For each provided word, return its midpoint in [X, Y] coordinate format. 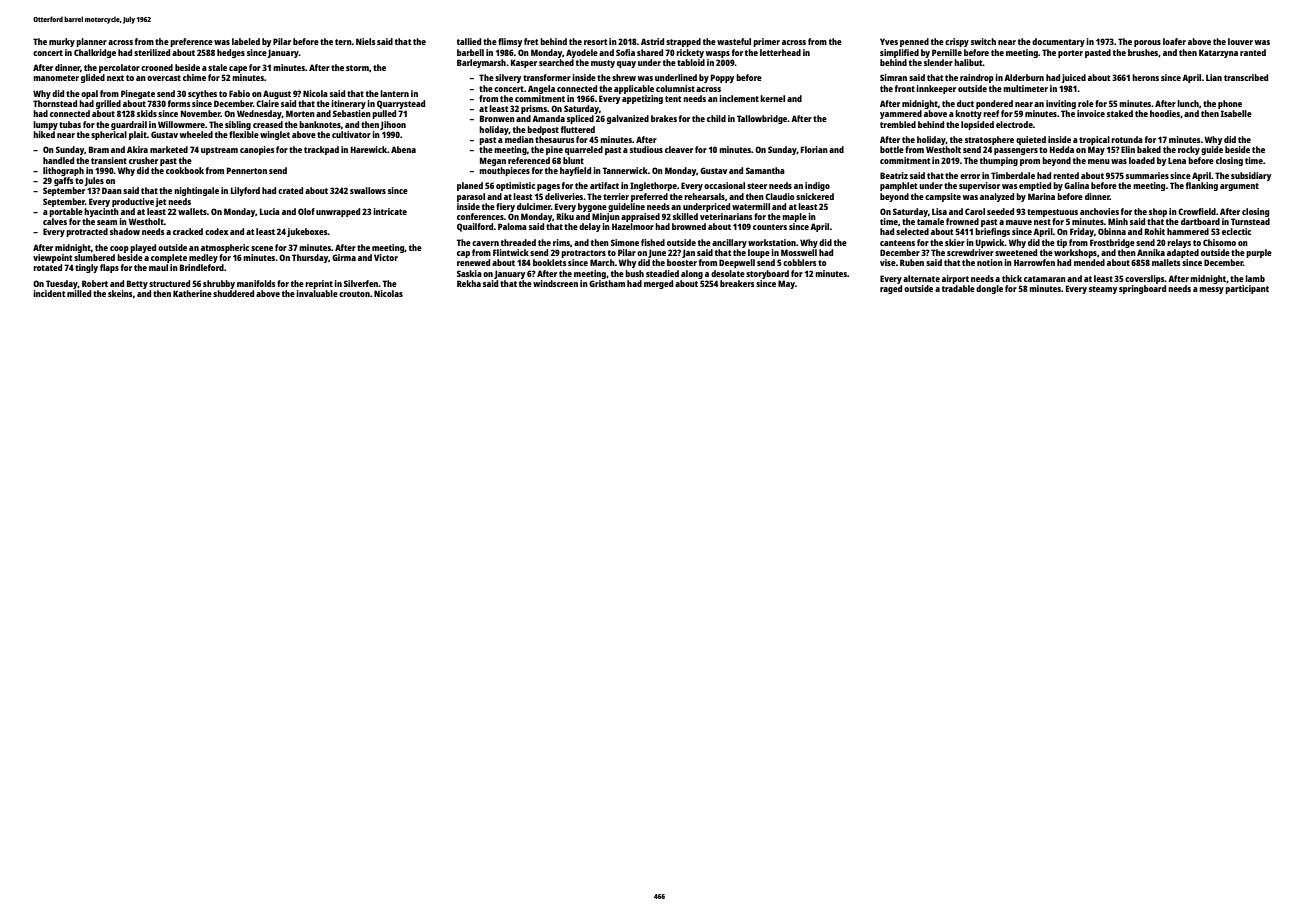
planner [91, 42]
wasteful [734, 41]
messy [1211, 290]
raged [891, 289]
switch [983, 41]
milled [79, 293]
